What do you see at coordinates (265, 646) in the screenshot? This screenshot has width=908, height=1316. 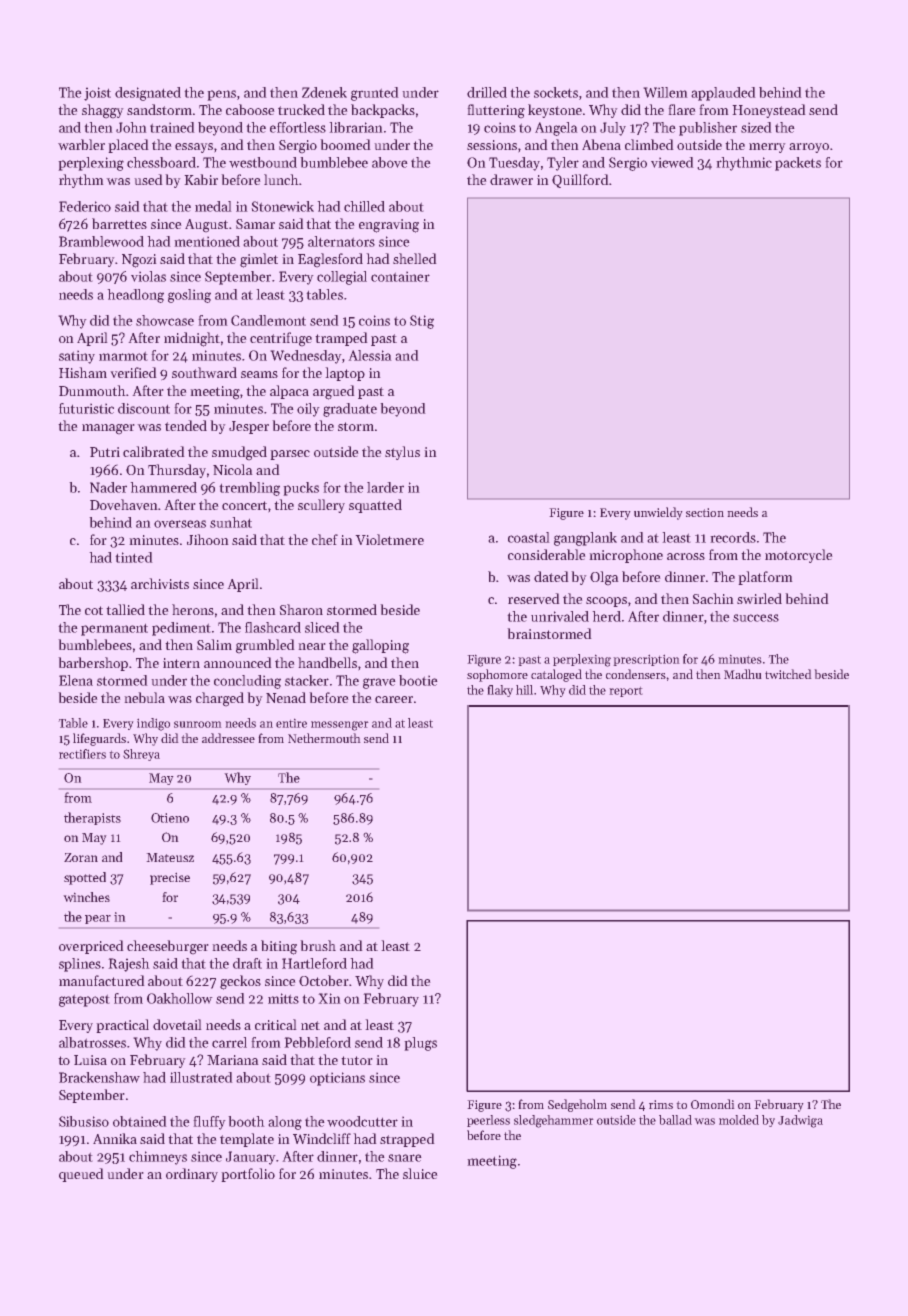 I see `grumbled` at bounding box center [265, 646].
